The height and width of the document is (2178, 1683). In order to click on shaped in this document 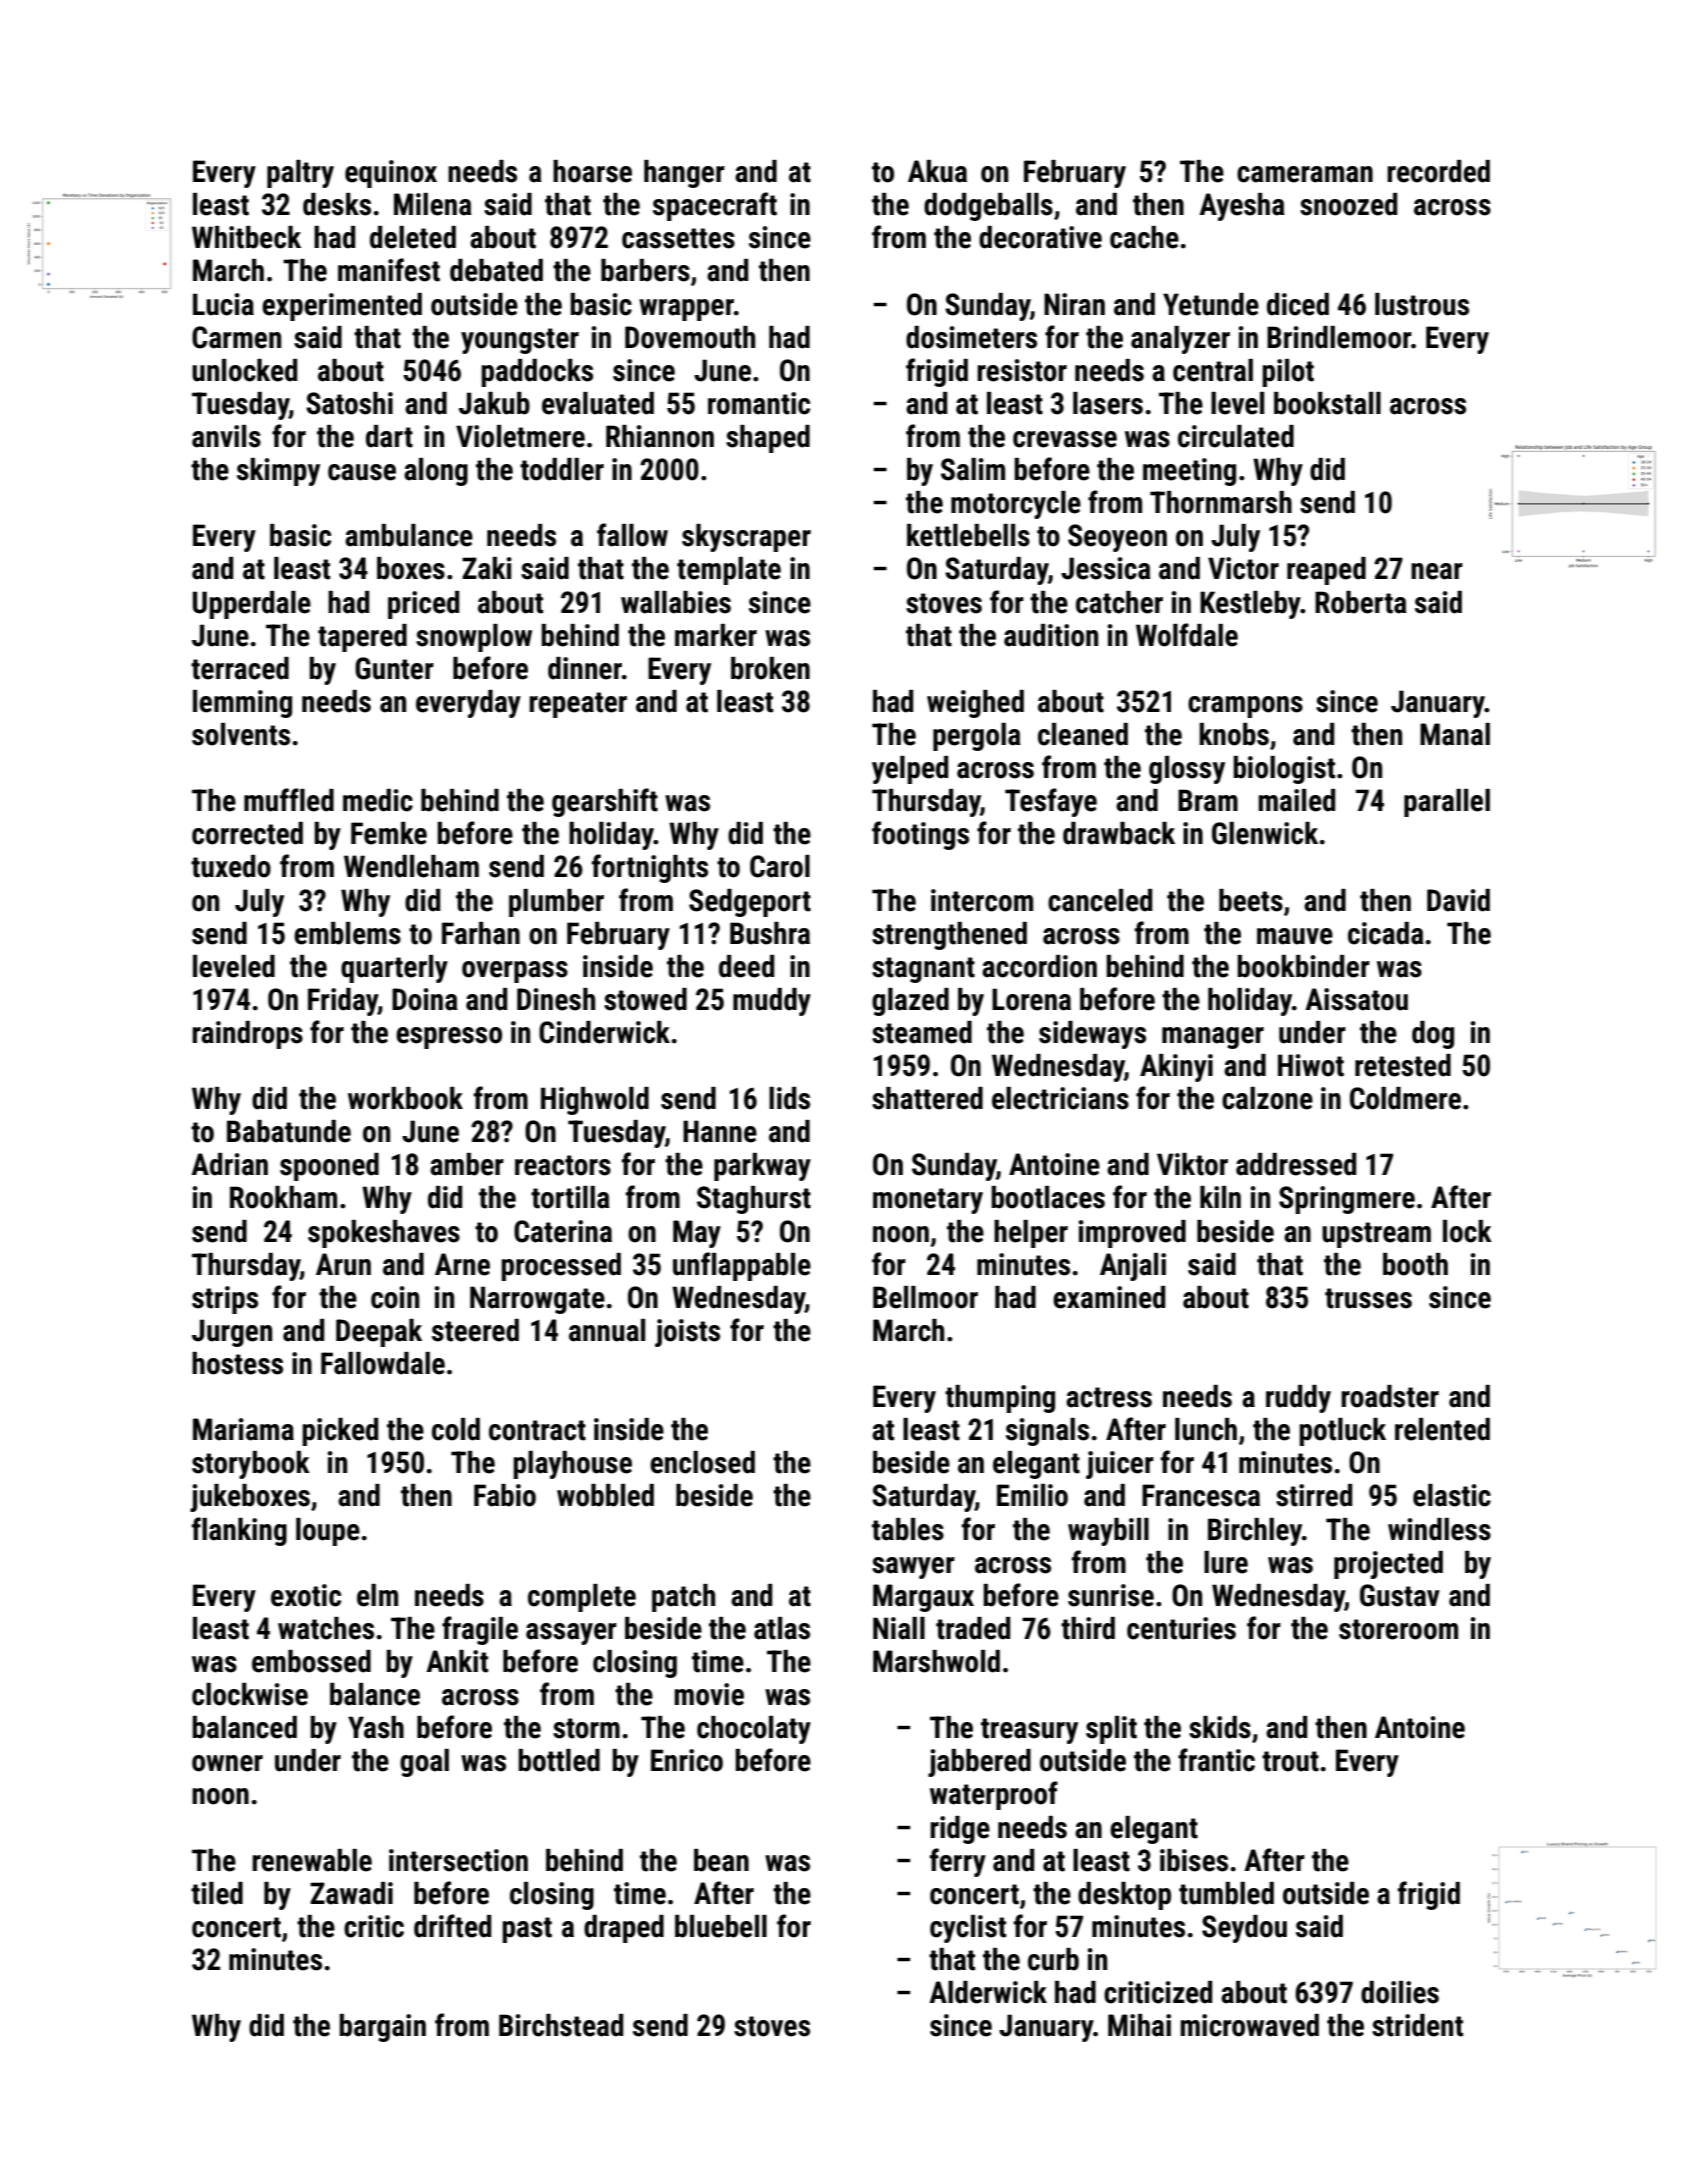, I will do `click(768, 439)`.
